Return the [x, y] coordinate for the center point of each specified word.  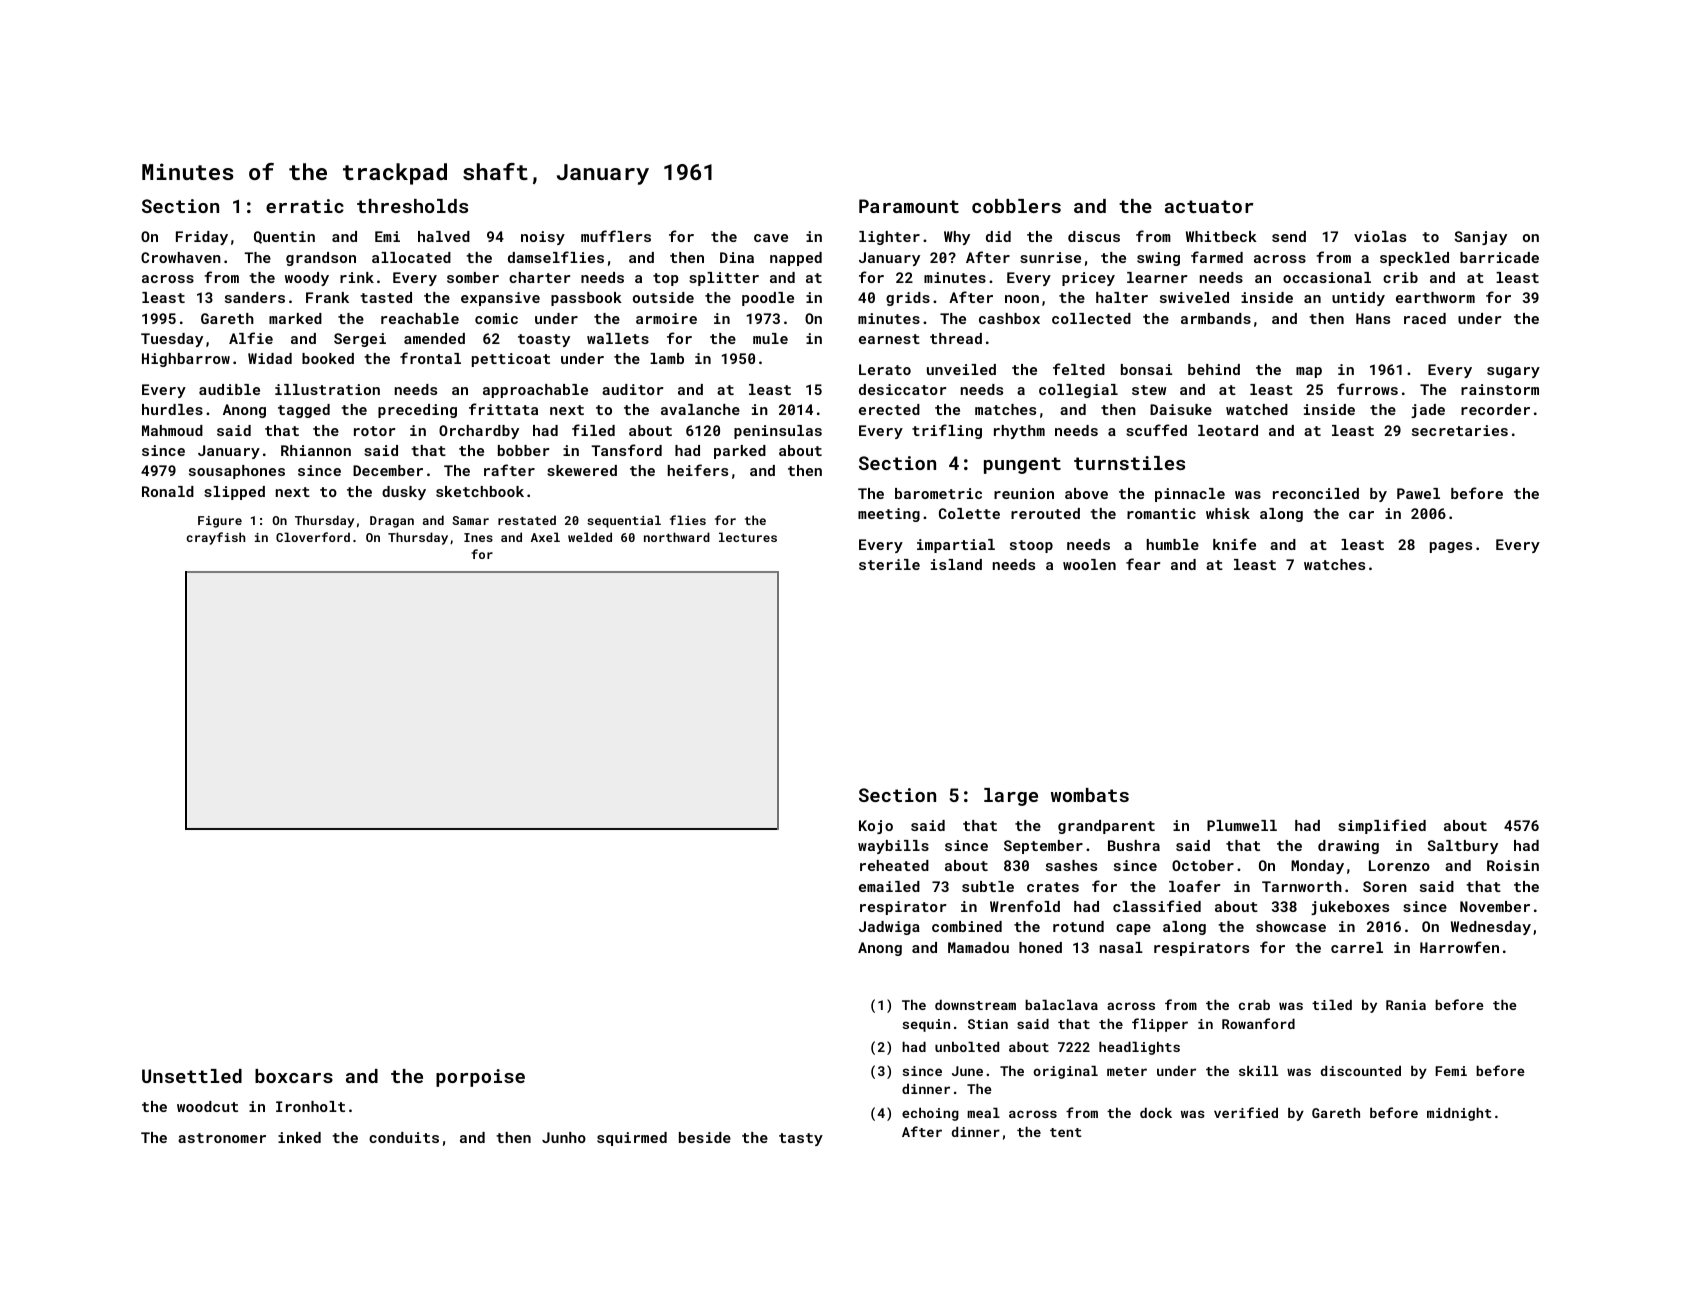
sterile [889, 564]
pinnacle [1190, 495]
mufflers [616, 236]
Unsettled [192, 1076]
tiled [1332, 1005]
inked [299, 1137]
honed [1040, 947]
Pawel [1418, 493]
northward [677, 537]
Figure [220, 522]
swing [1158, 259]
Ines [478, 537]
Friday [202, 238]
